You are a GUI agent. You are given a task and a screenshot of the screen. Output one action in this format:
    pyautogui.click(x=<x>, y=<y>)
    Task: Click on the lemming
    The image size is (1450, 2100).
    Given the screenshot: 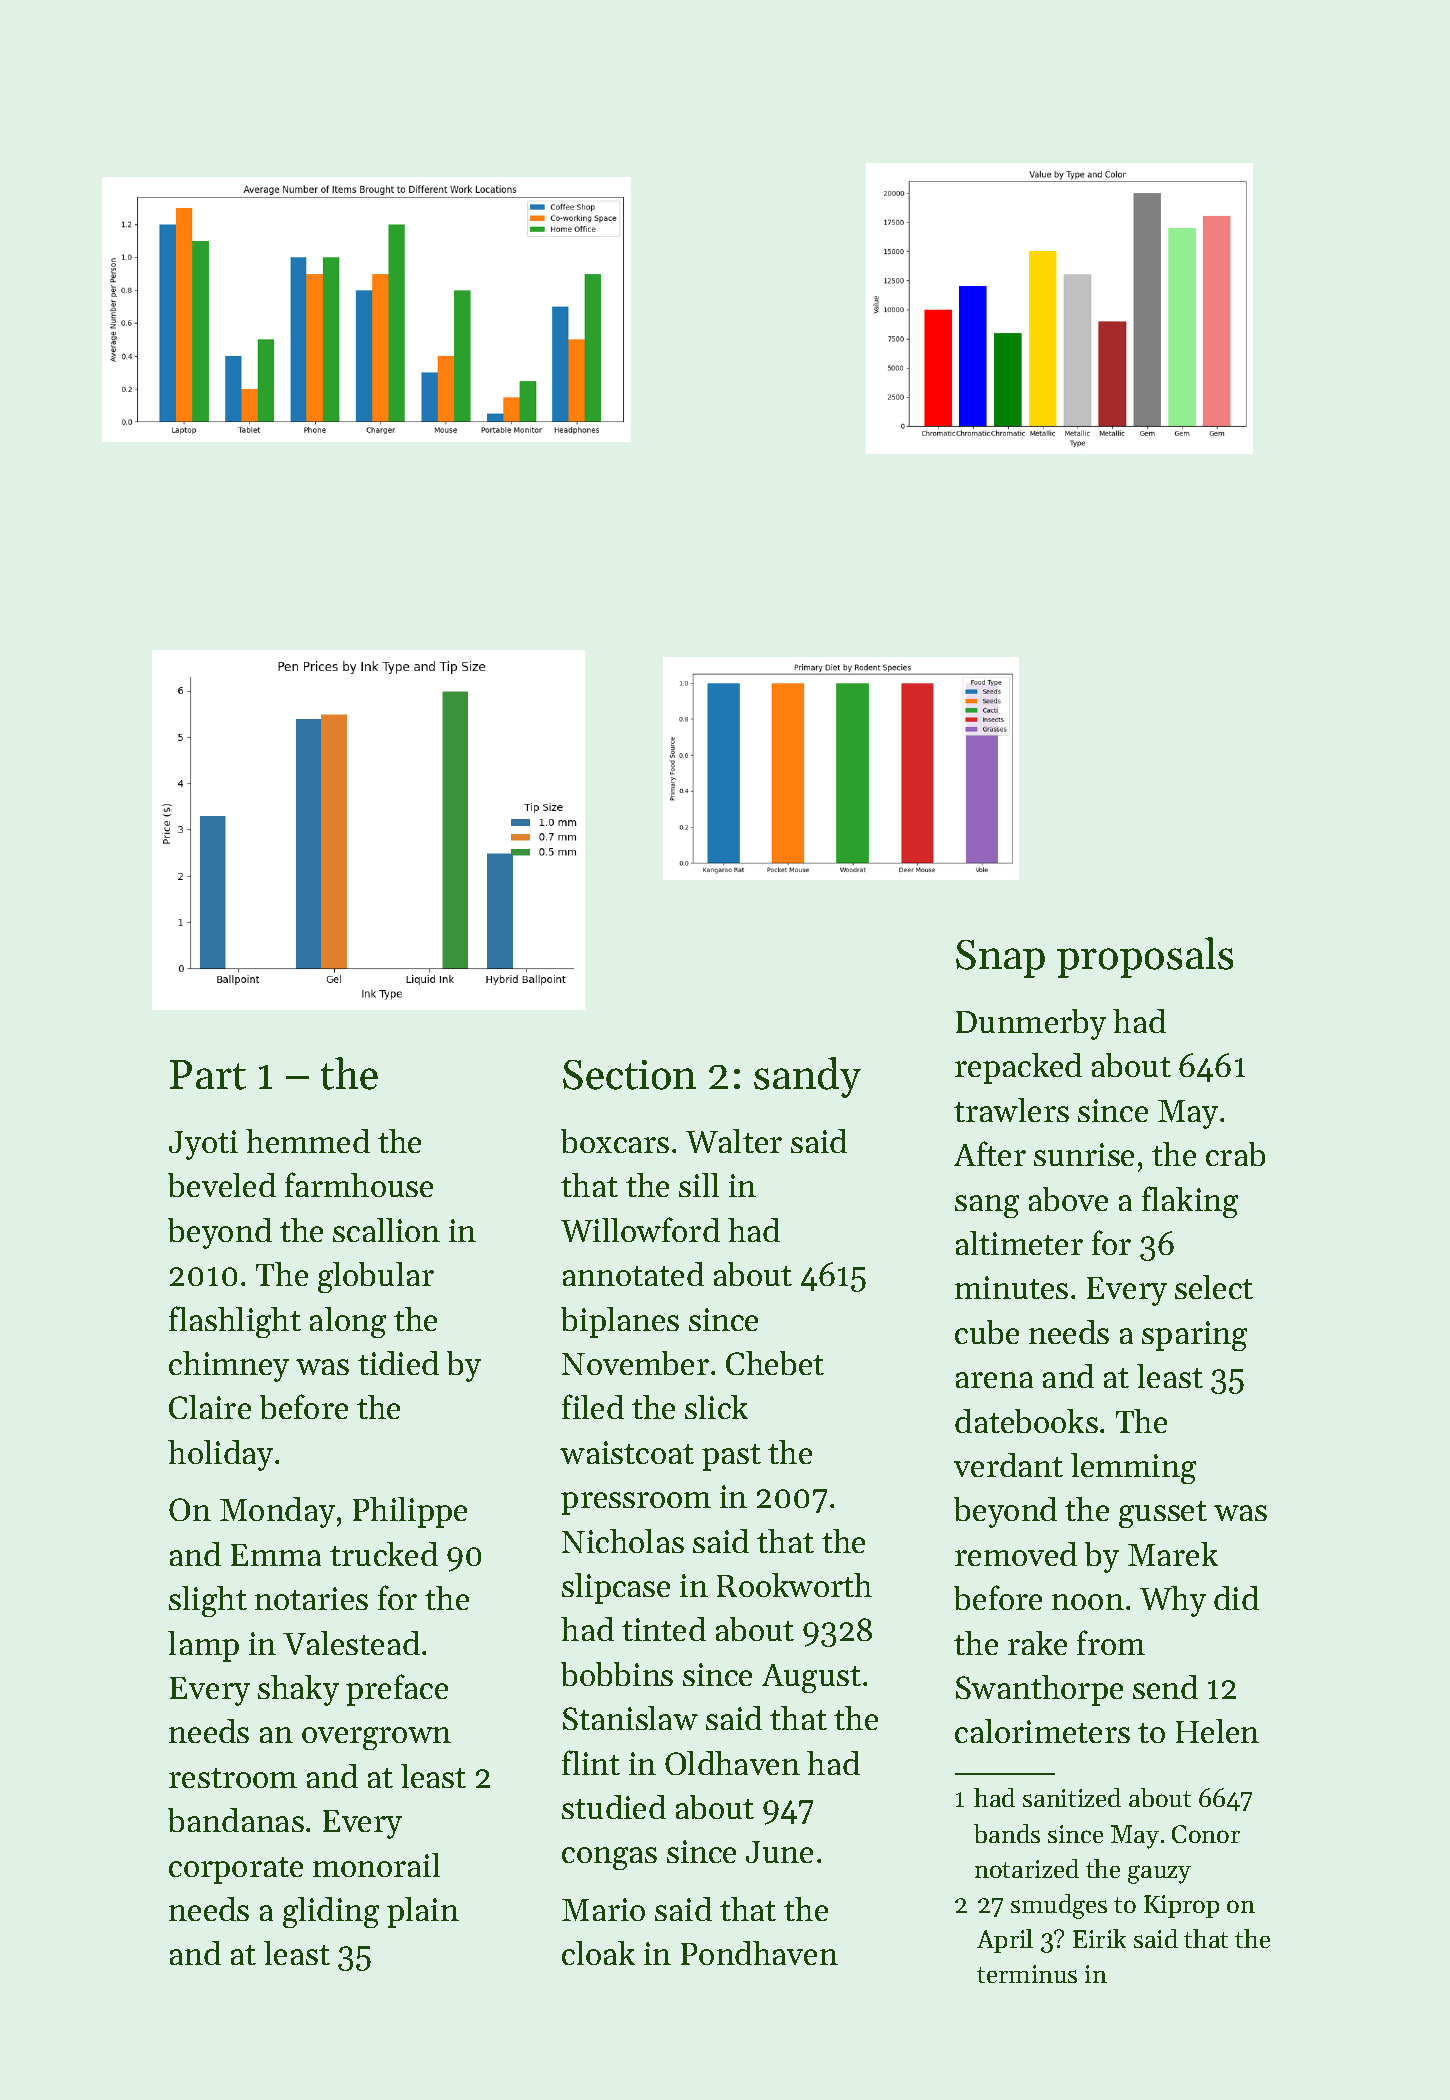 What is the action you would take?
    pyautogui.click(x=1133, y=1468)
